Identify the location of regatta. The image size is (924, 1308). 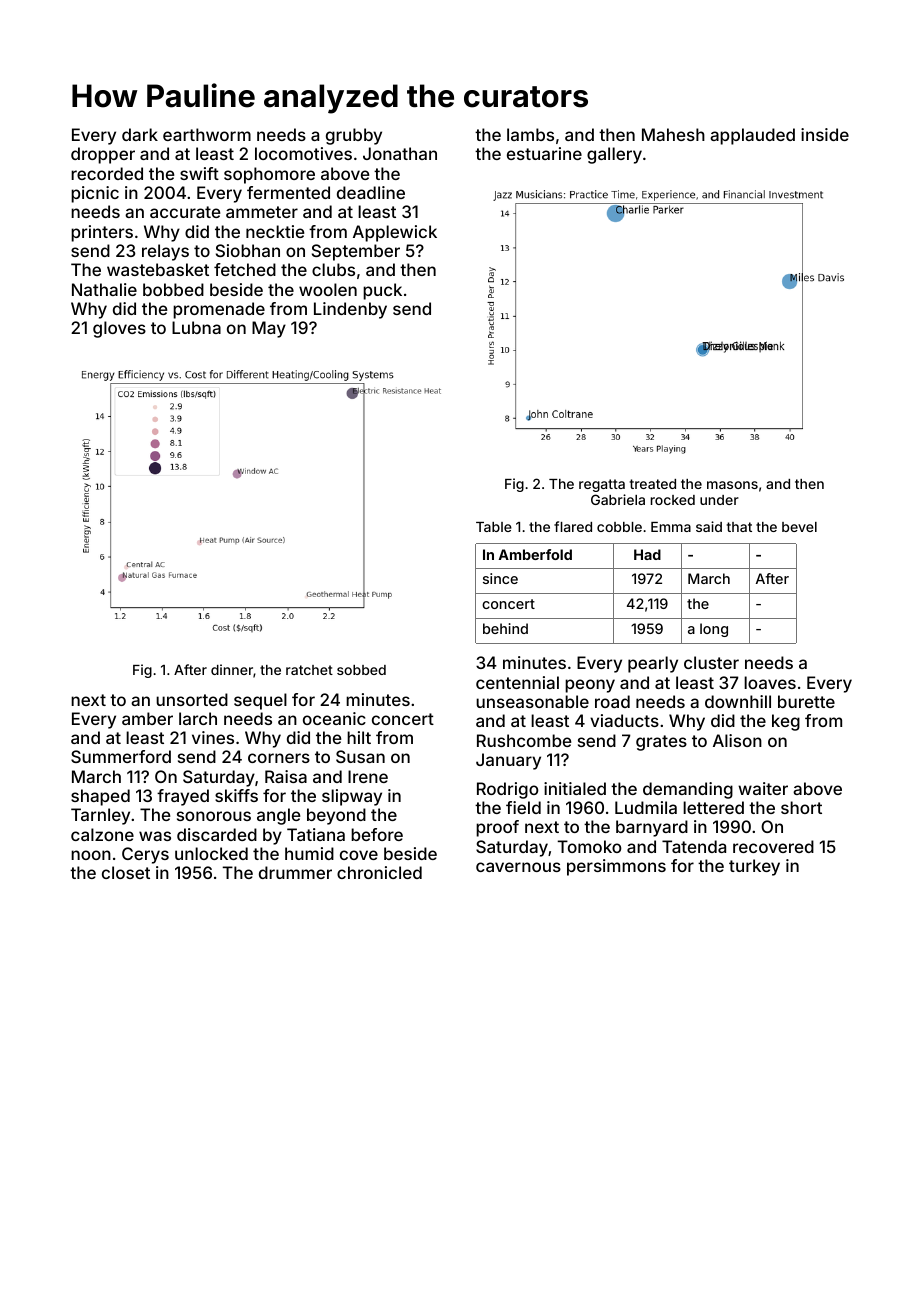
(602, 485).
